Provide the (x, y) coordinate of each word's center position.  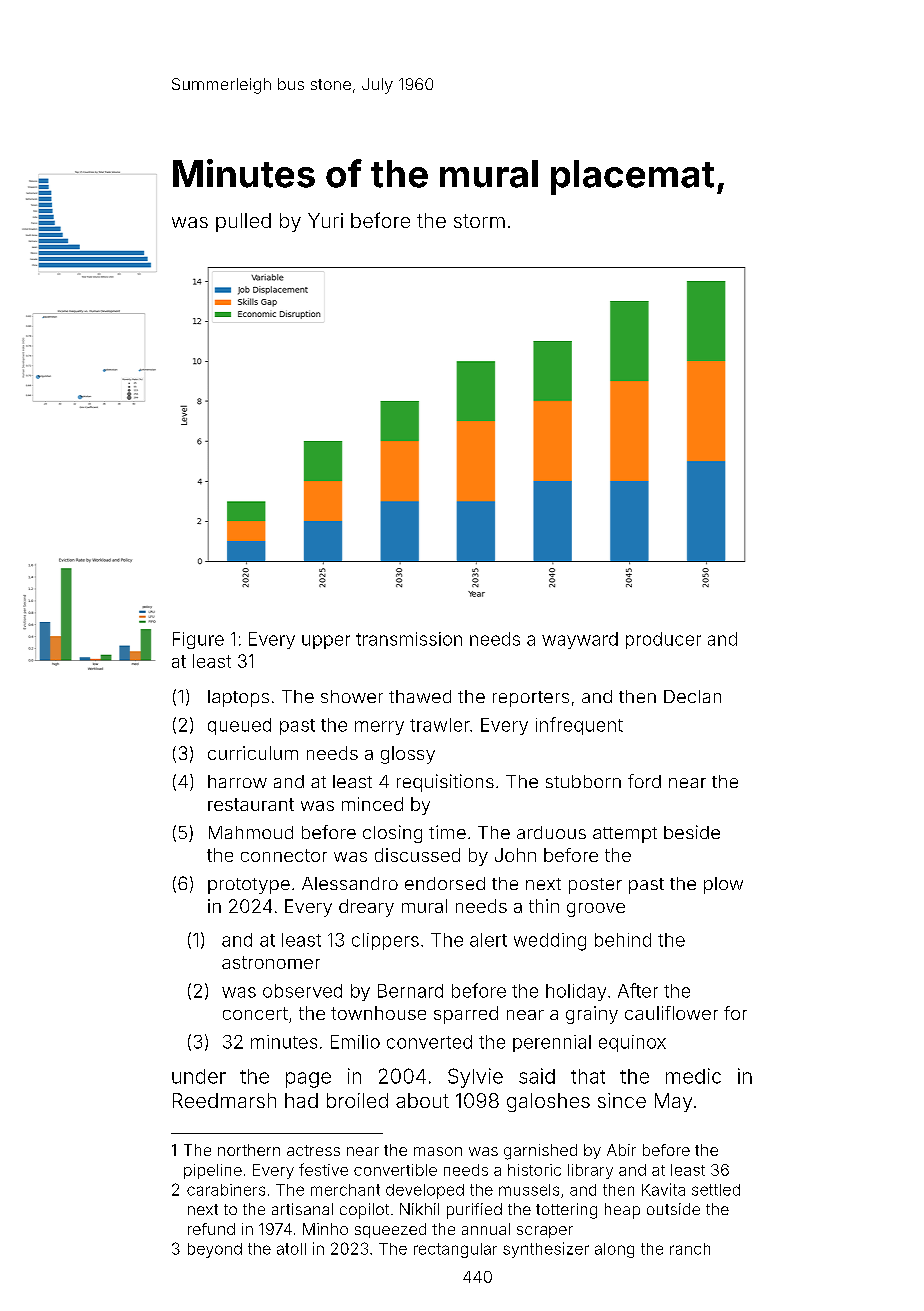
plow (723, 885)
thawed (420, 696)
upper (326, 642)
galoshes (548, 1102)
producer (663, 640)
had (301, 1100)
